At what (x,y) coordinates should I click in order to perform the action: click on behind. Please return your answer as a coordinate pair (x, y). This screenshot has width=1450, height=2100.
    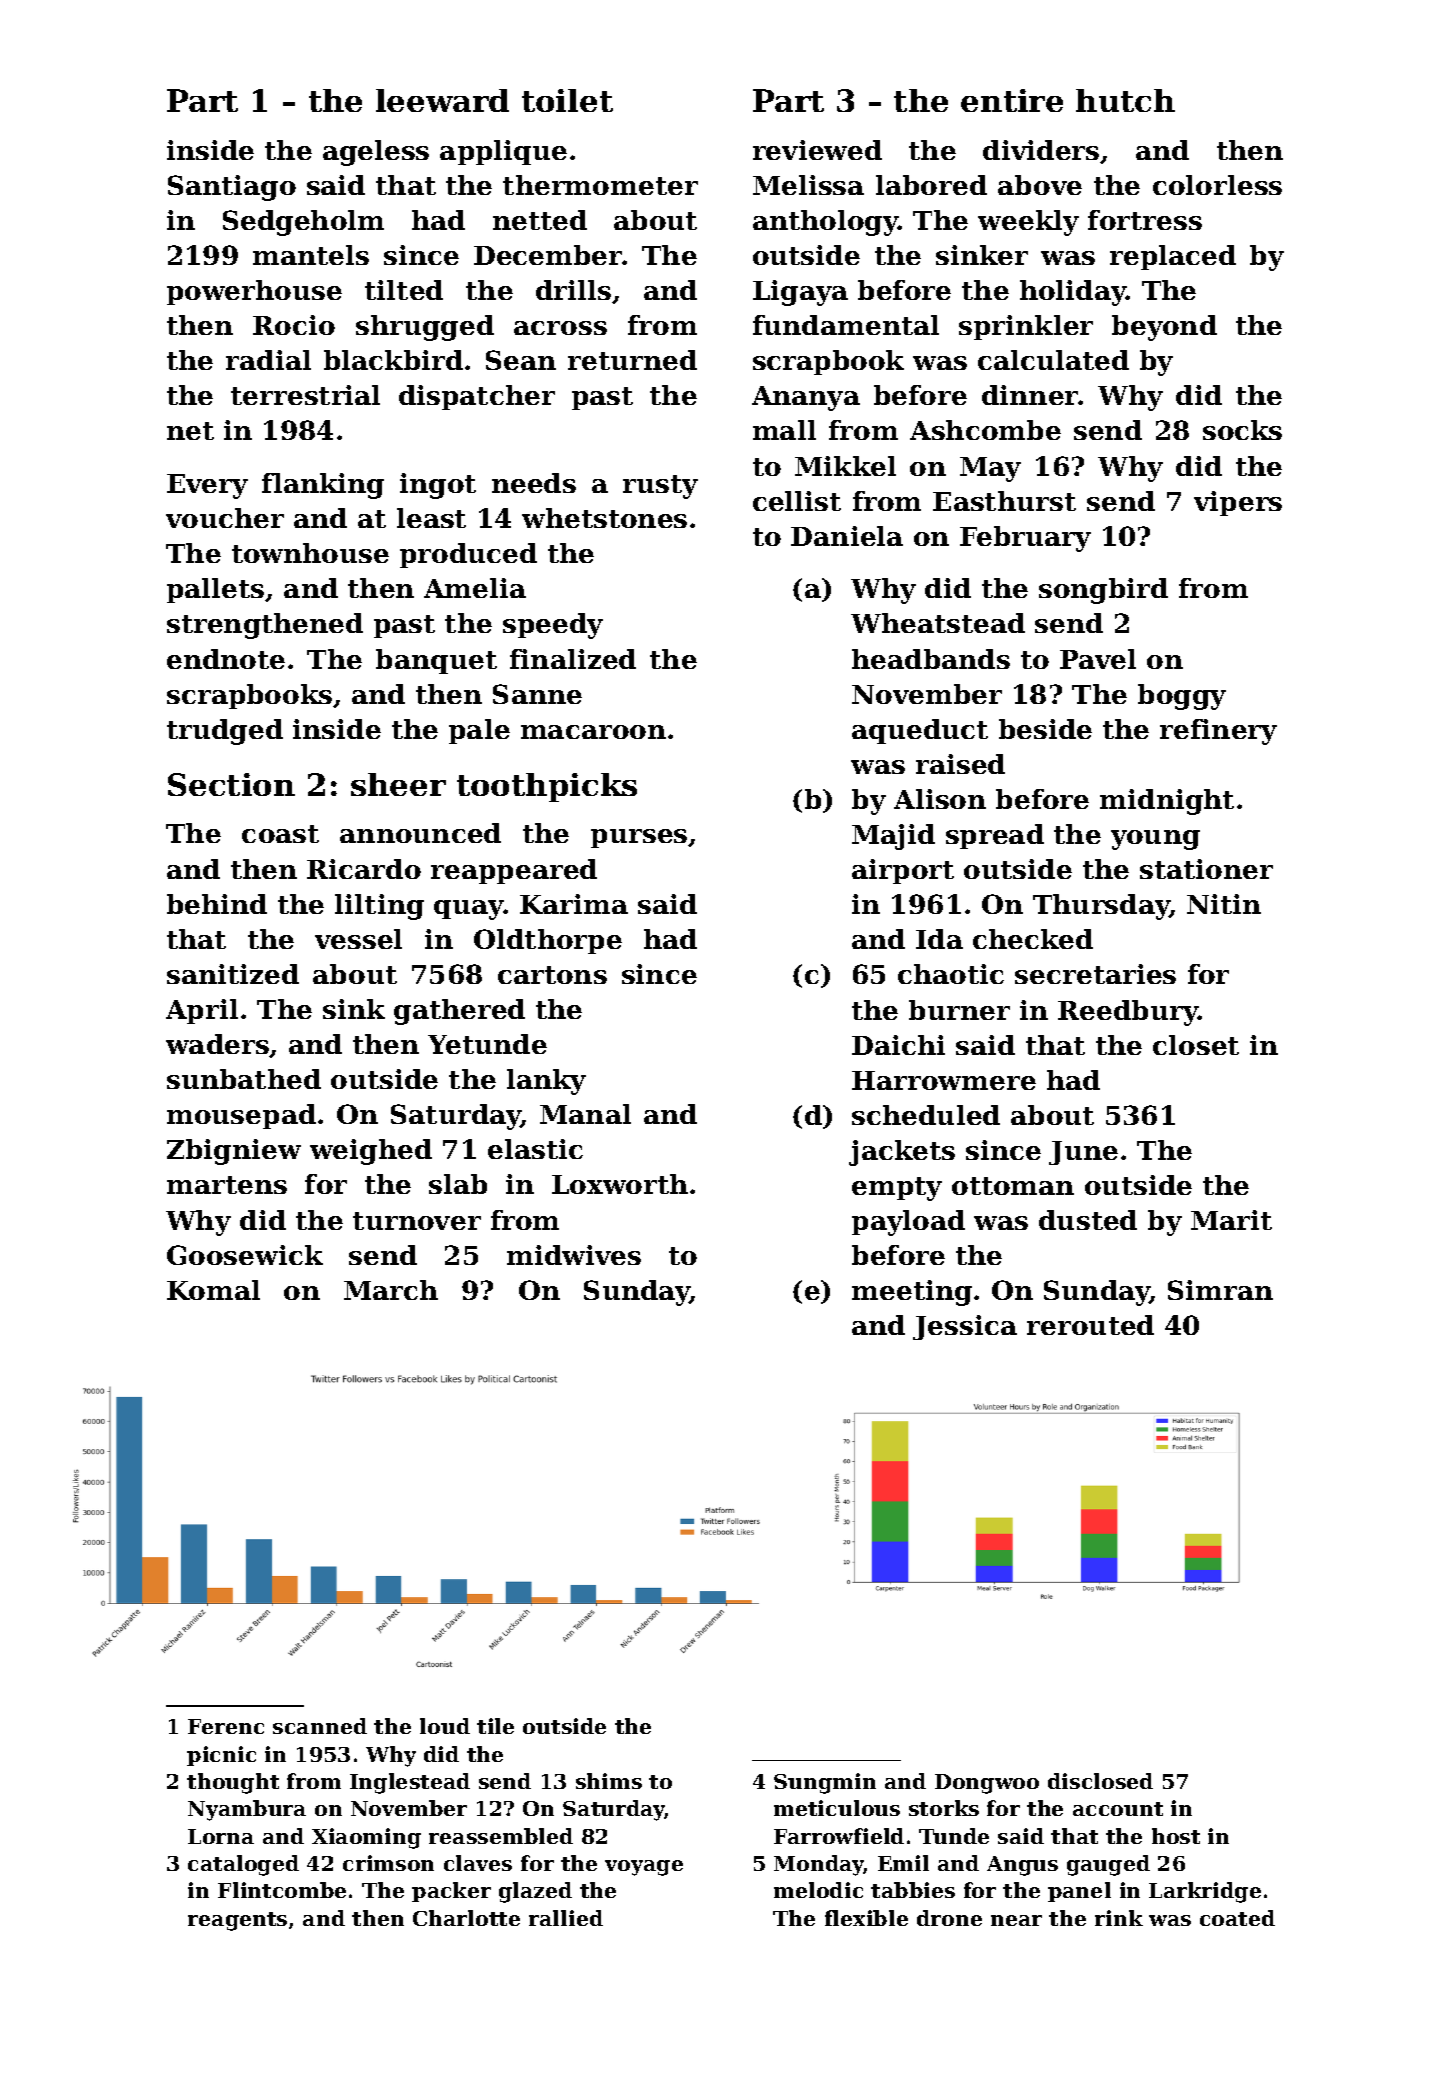
    Looking at the image, I should click on (217, 904).
